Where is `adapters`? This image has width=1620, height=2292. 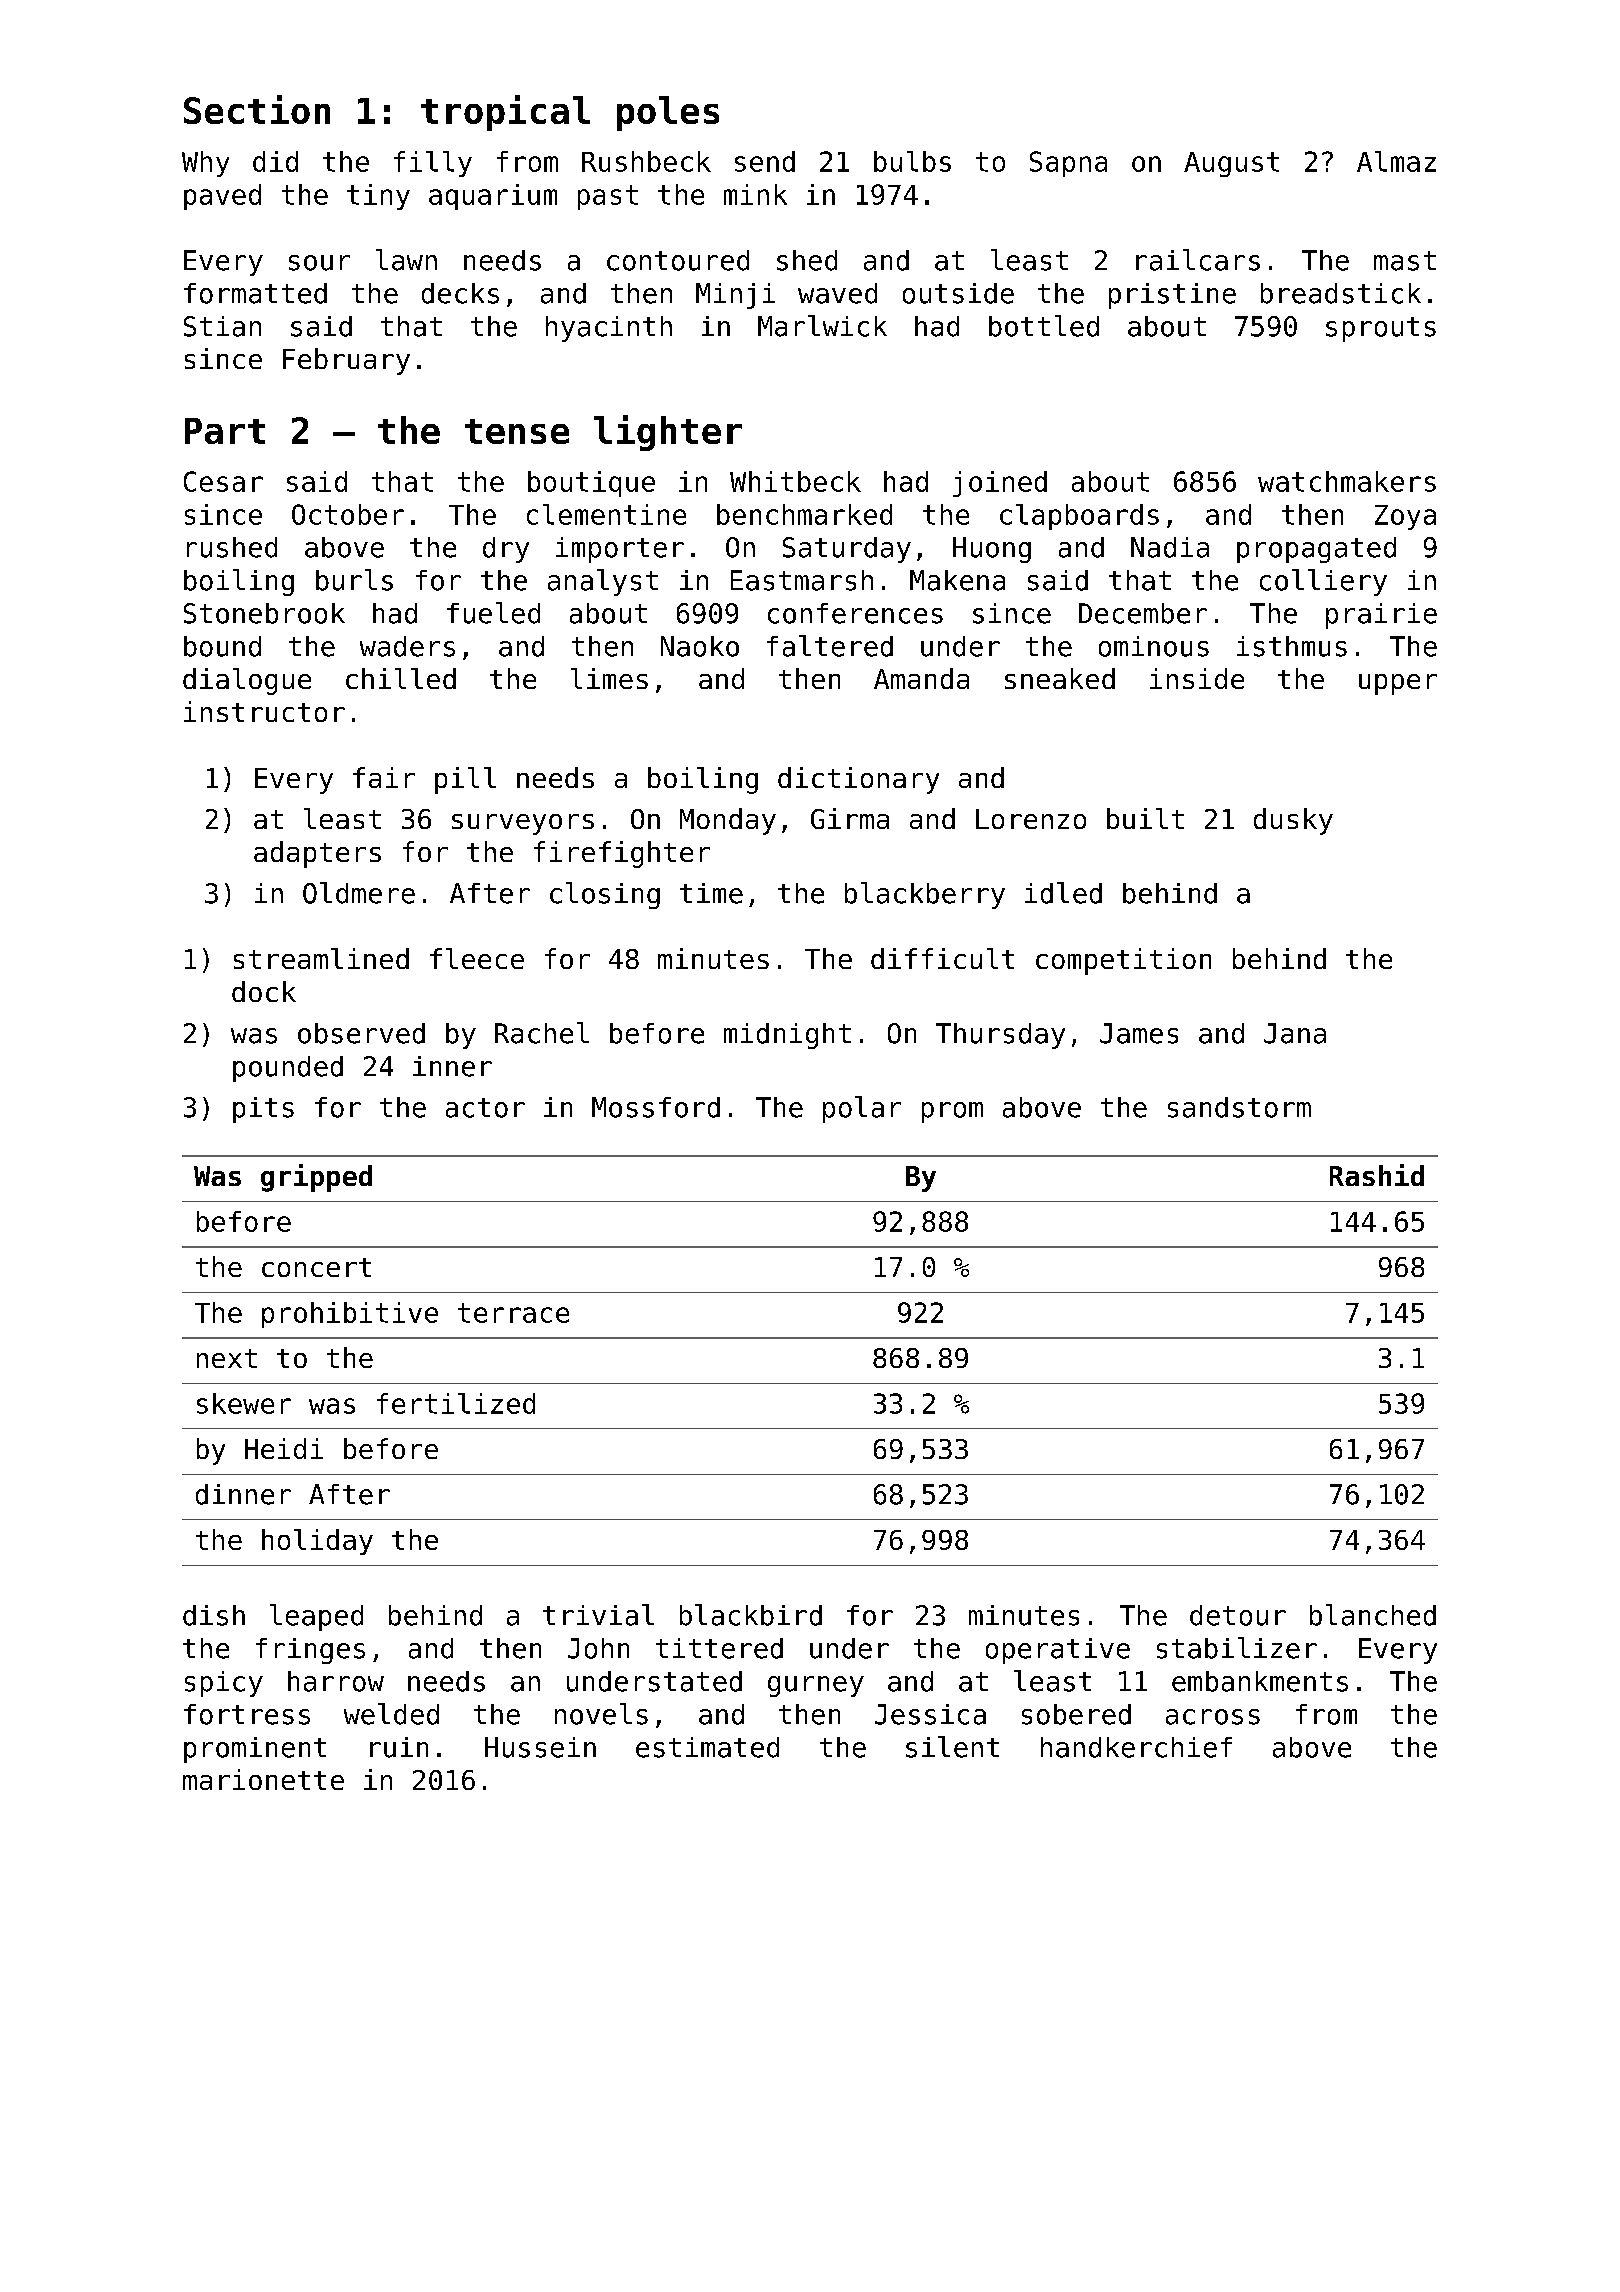
adapters is located at coordinates (317, 854).
